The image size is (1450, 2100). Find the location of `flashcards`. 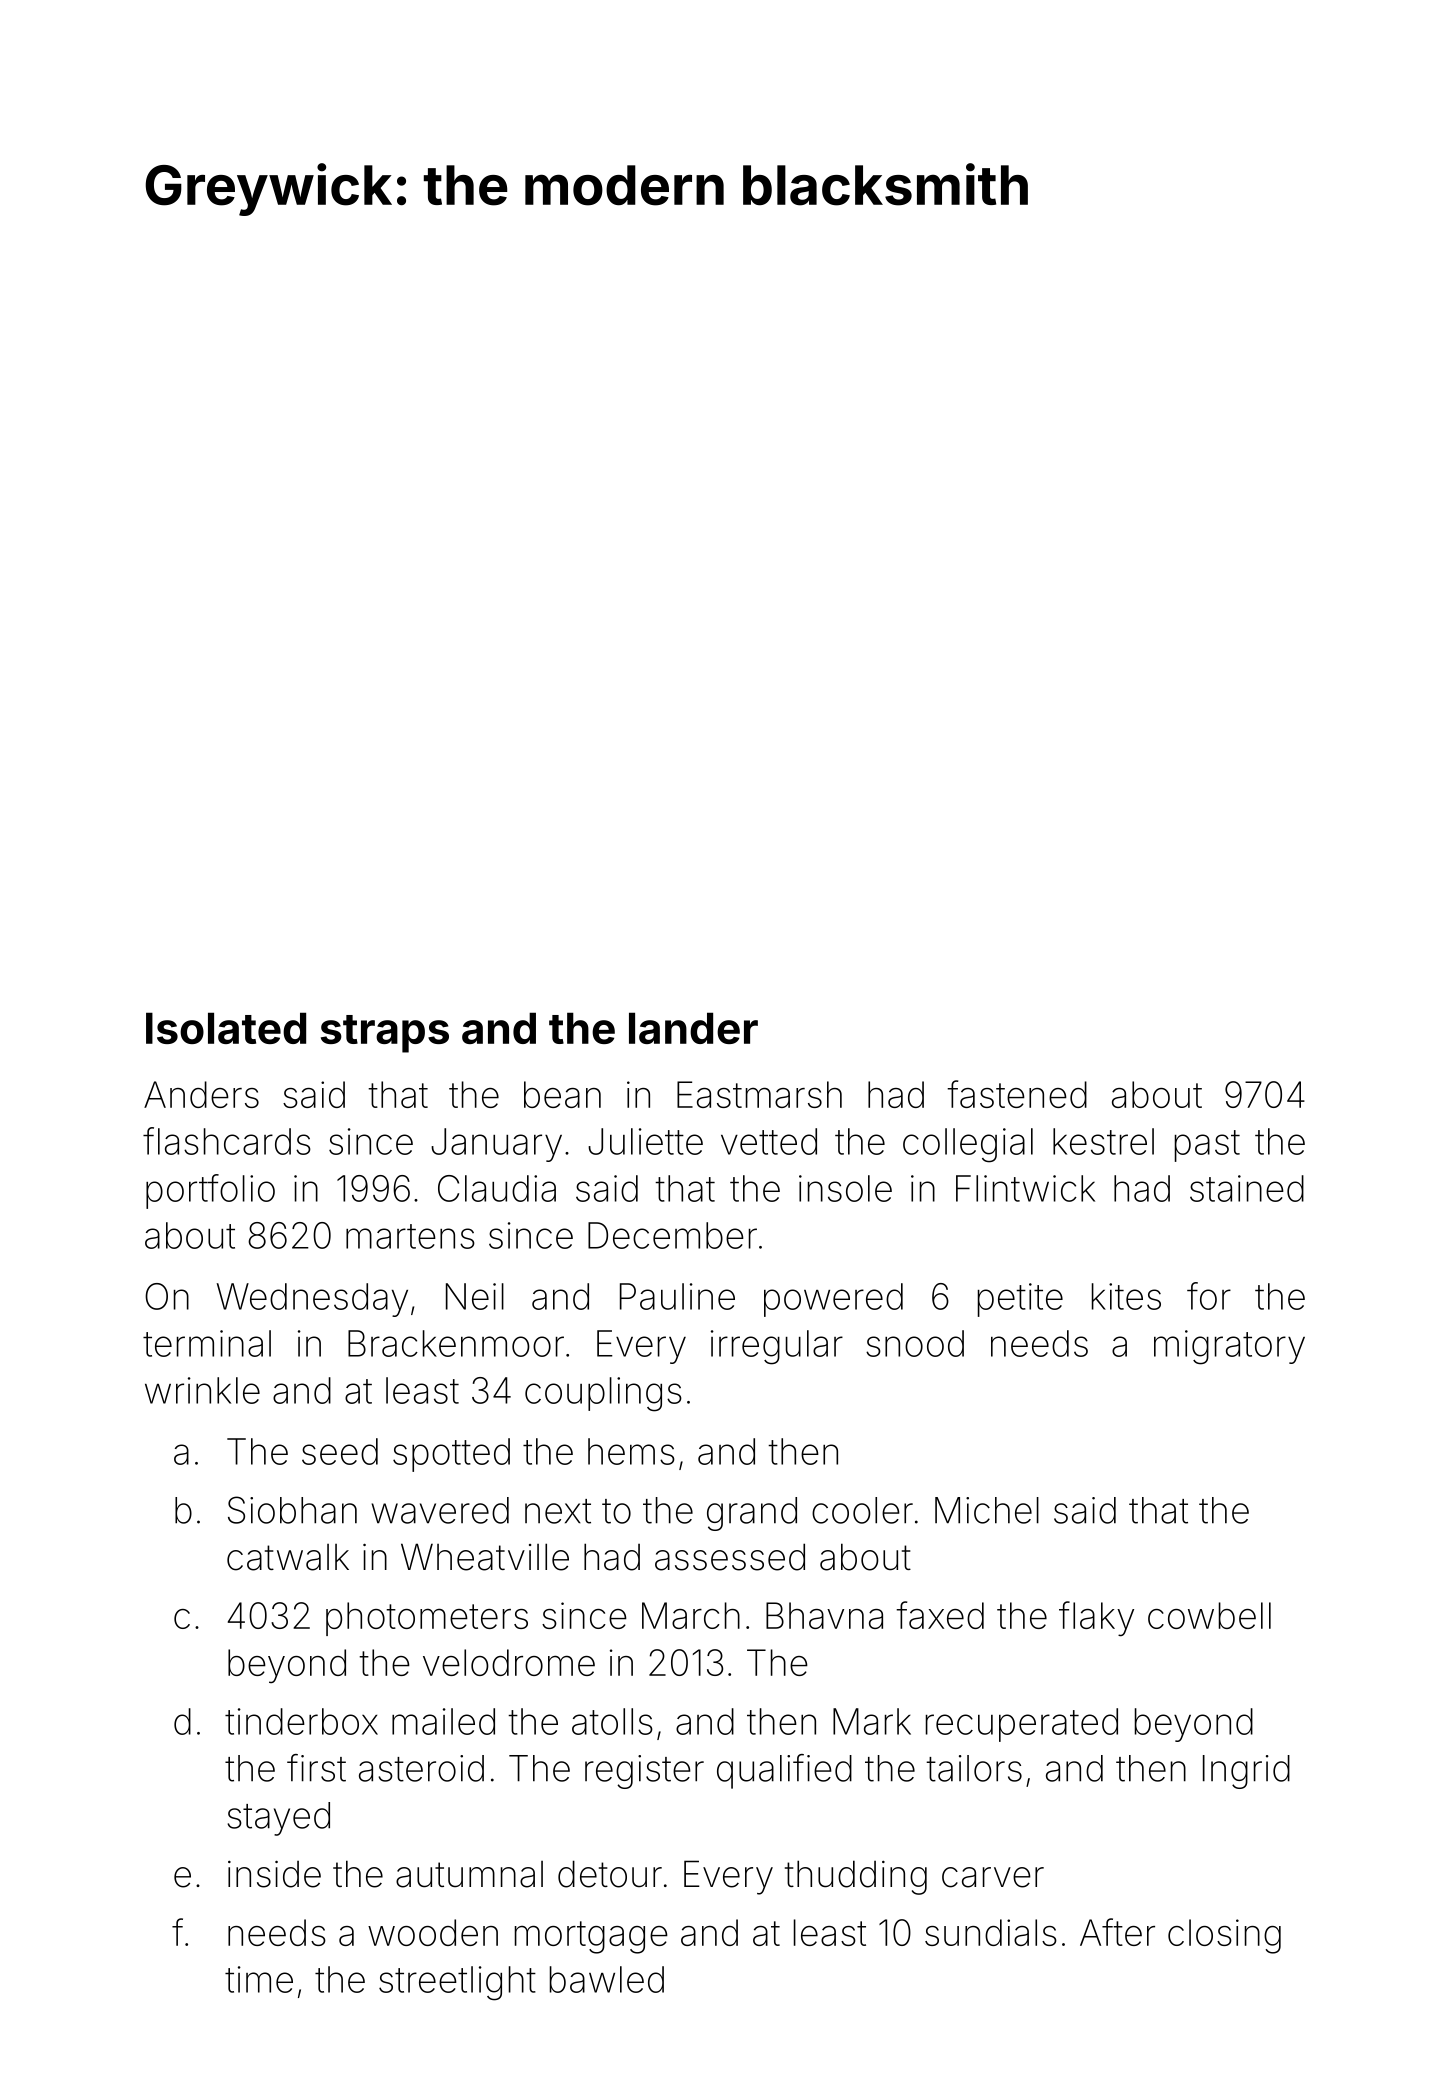

flashcards is located at coordinates (227, 1141).
